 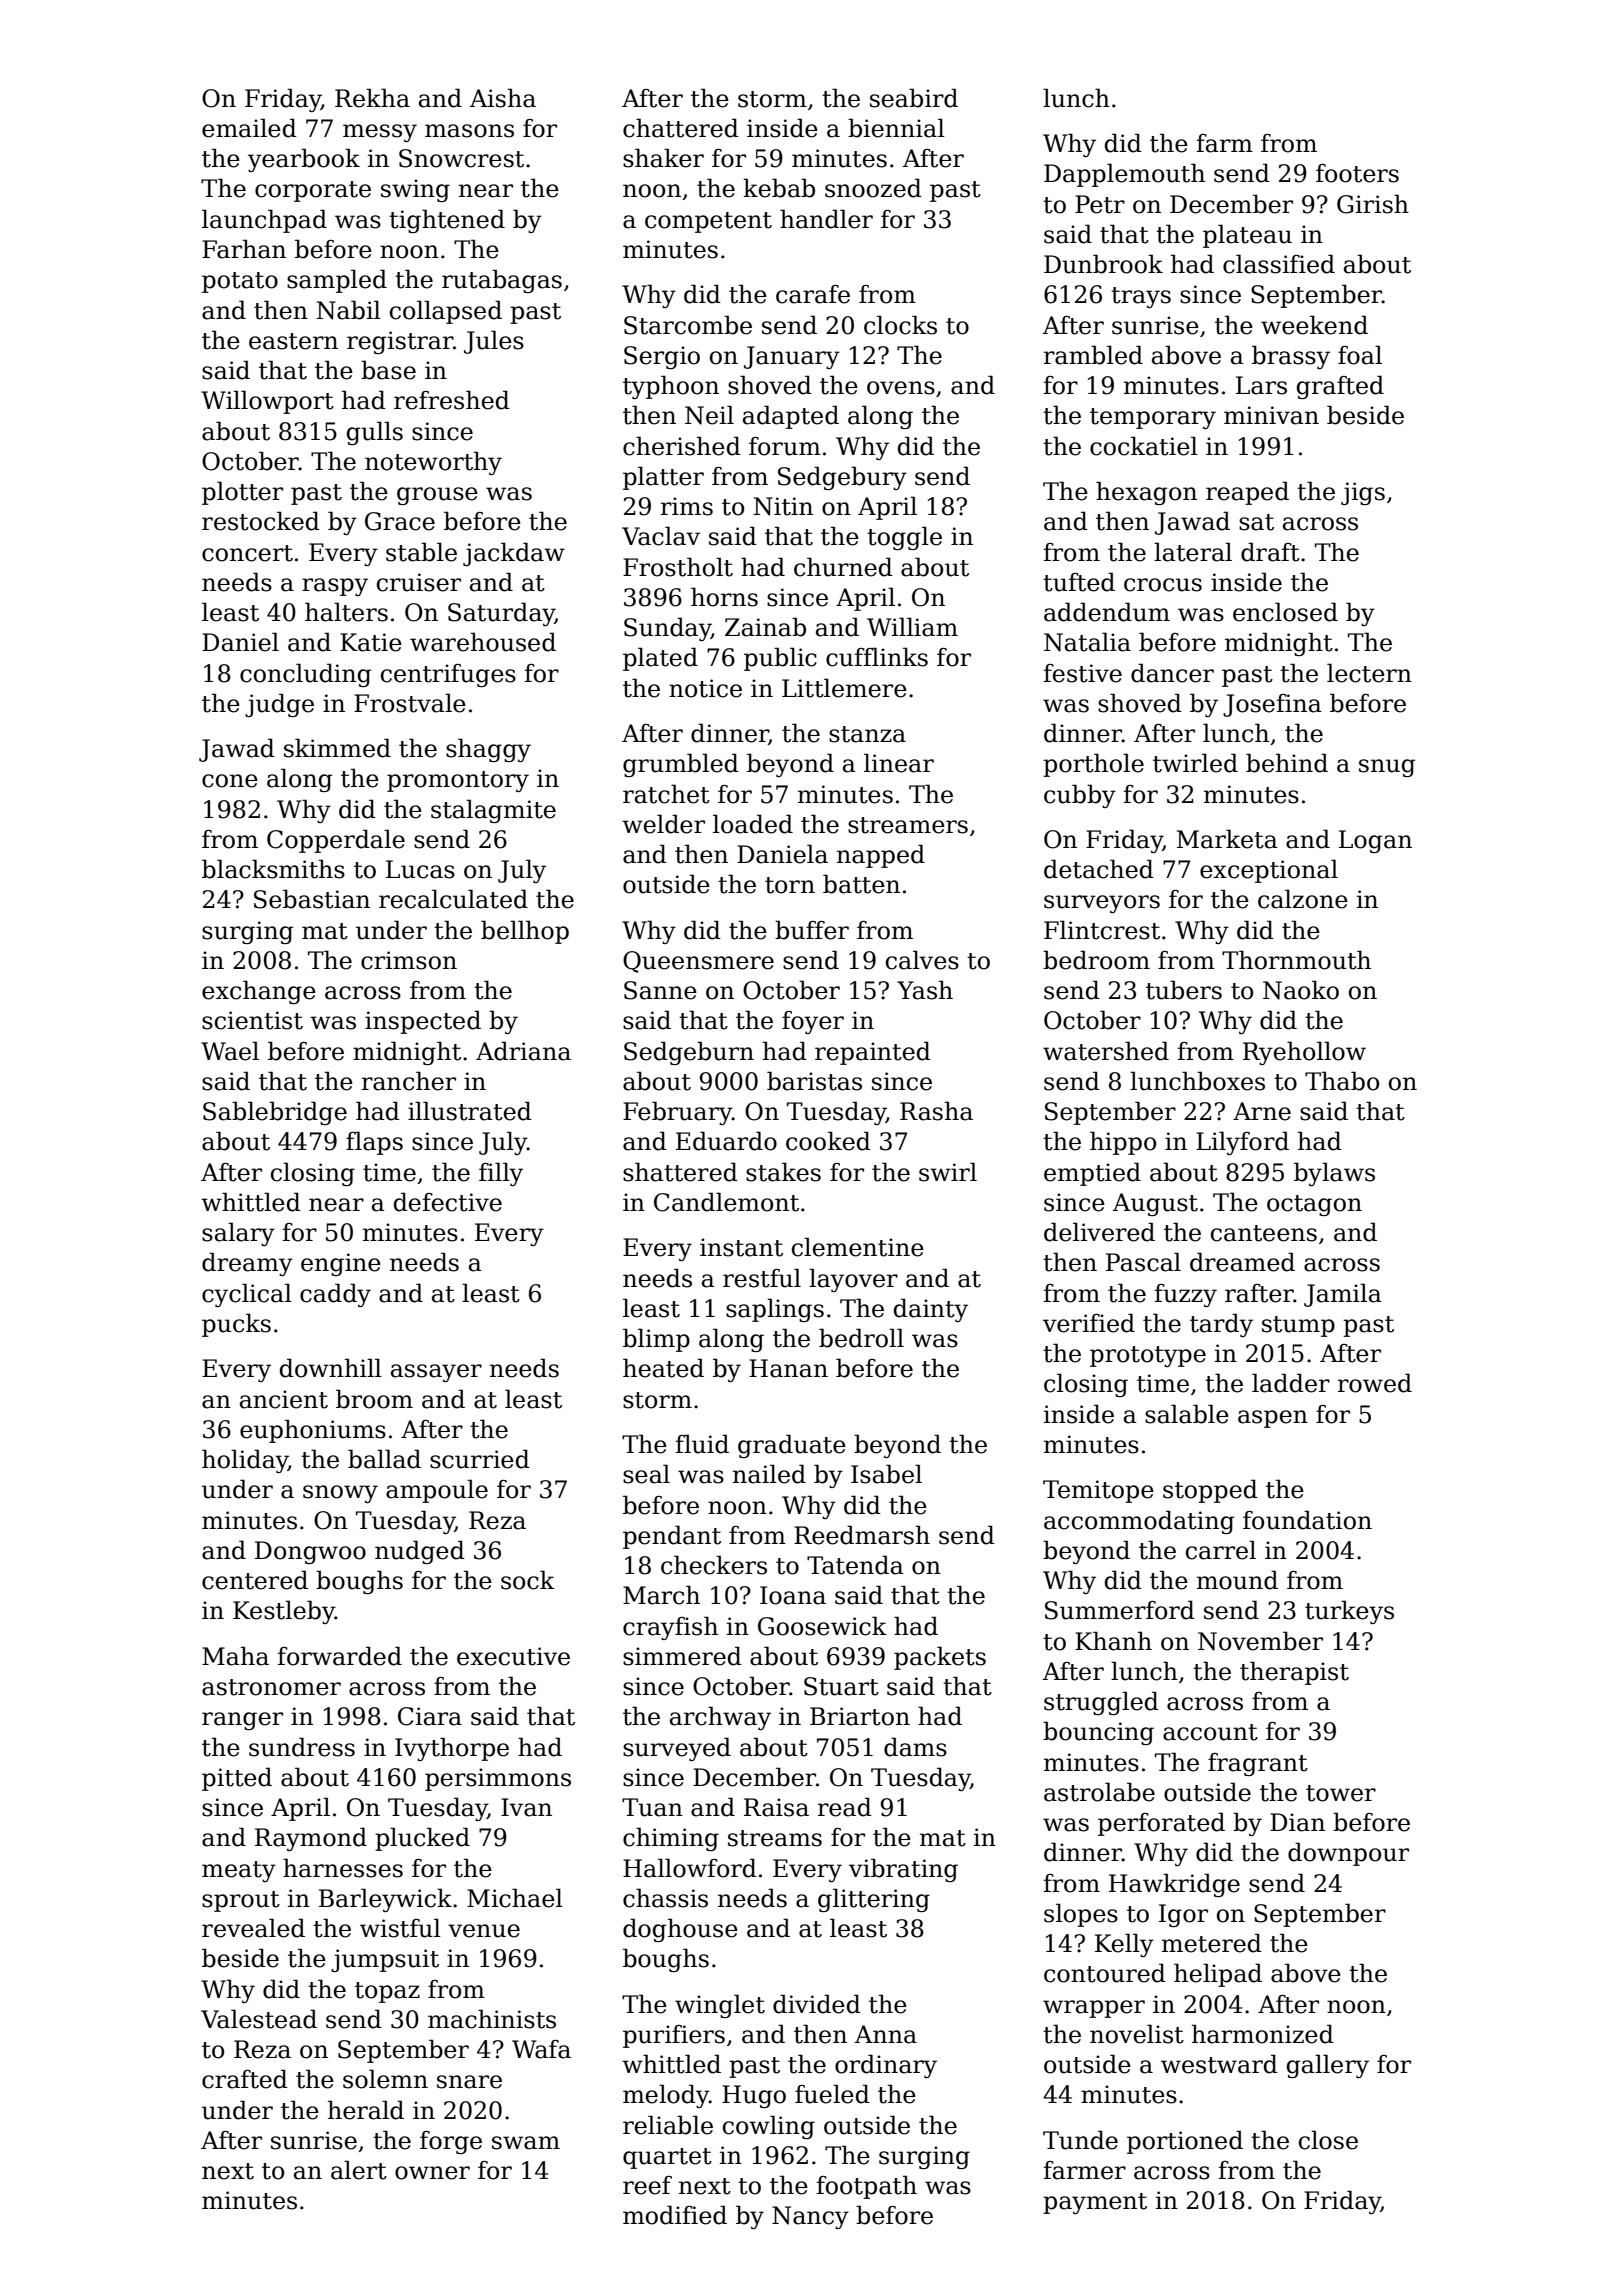 I want to click on Sebastian, so click(x=312, y=899).
